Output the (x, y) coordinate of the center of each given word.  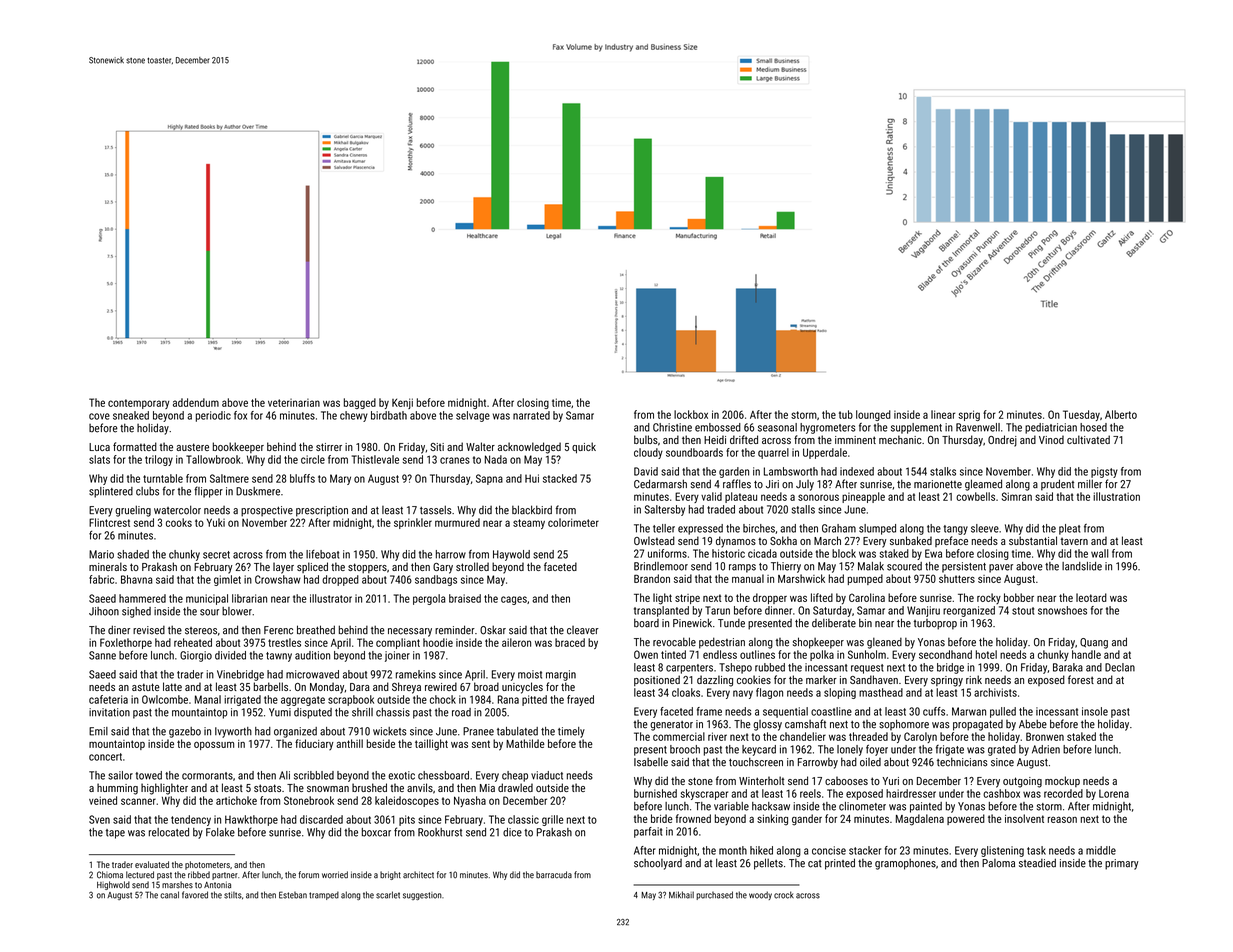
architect (418, 875)
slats (99, 459)
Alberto (1121, 414)
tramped (324, 895)
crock (784, 895)
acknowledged (529, 448)
